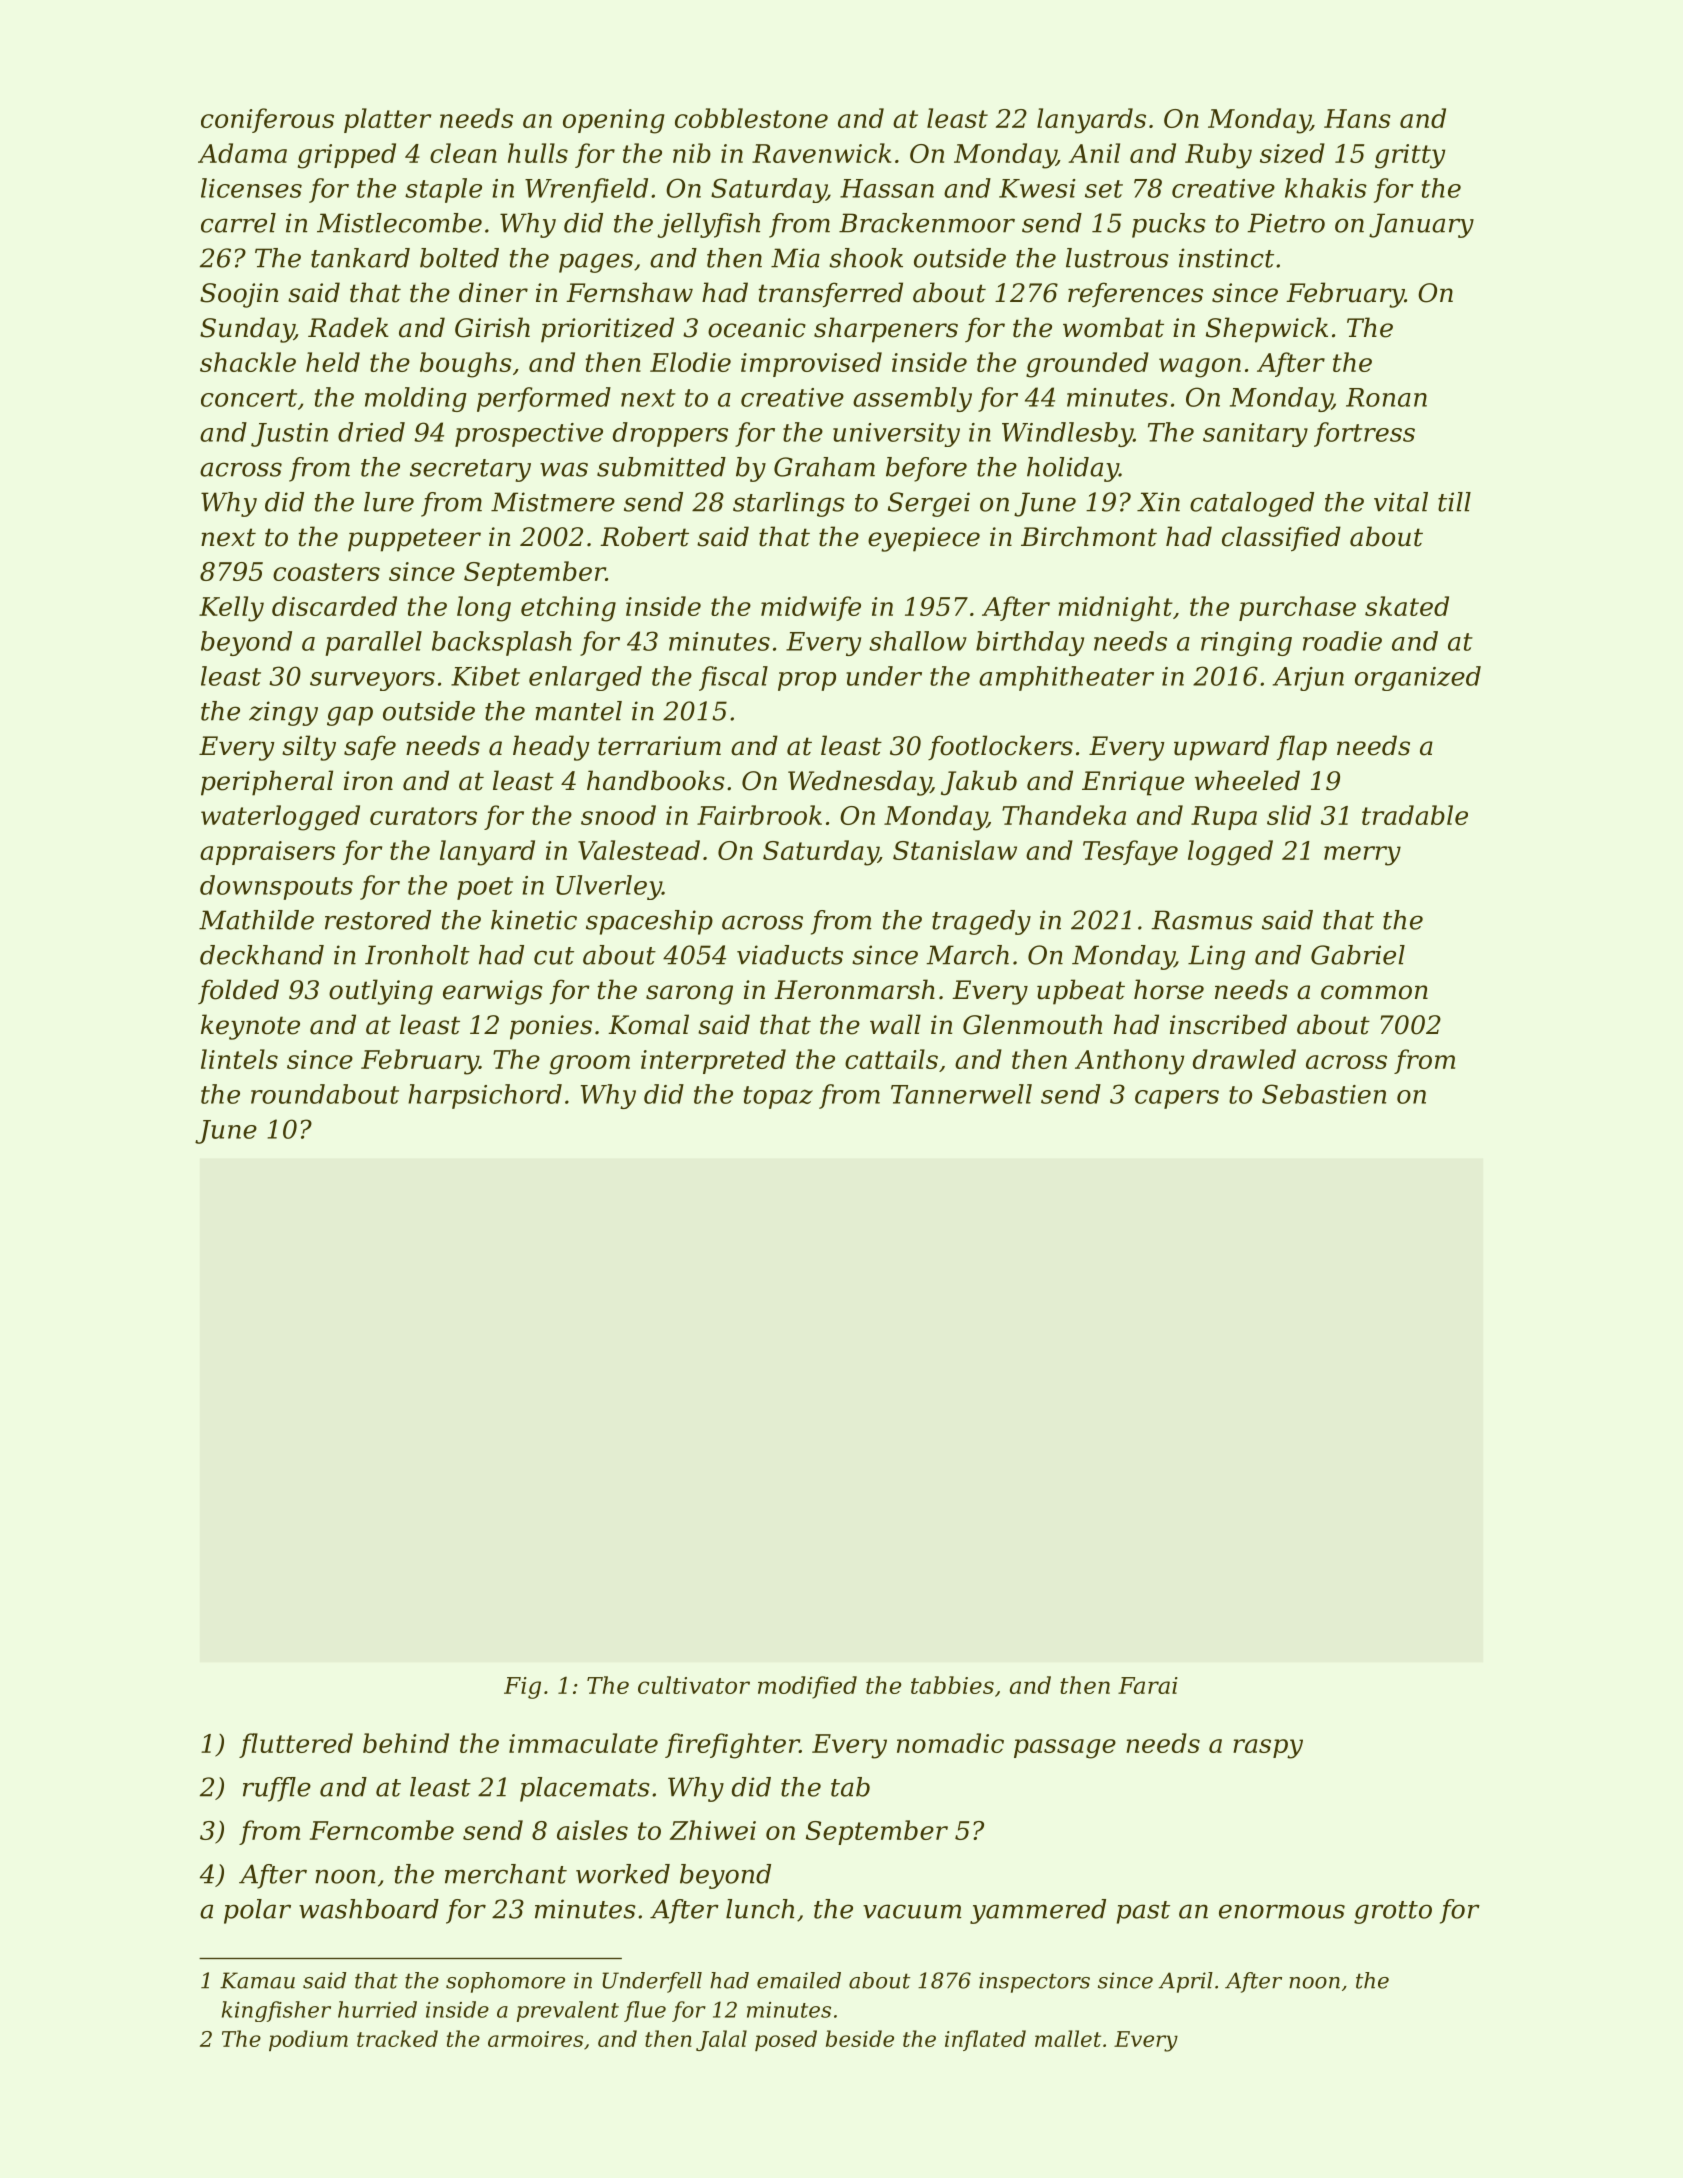  What do you see at coordinates (759, 815) in the page?
I see `Fairbrook` at bounding box center [759, 815].
